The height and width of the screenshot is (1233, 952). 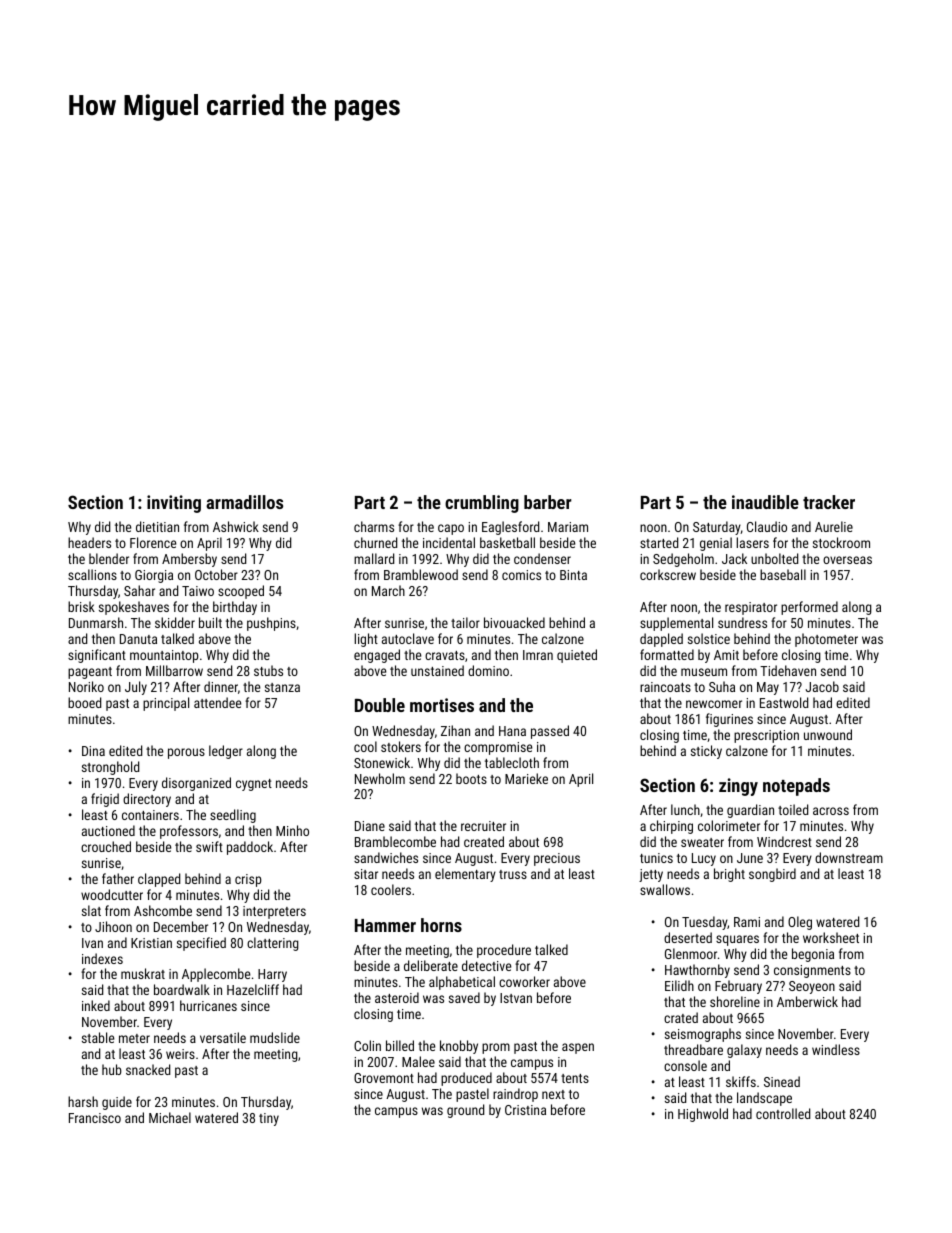 What do you see at coordinates (829, 502) in the screenshot?
I see `tracker` at bounding box center [829, 502].
